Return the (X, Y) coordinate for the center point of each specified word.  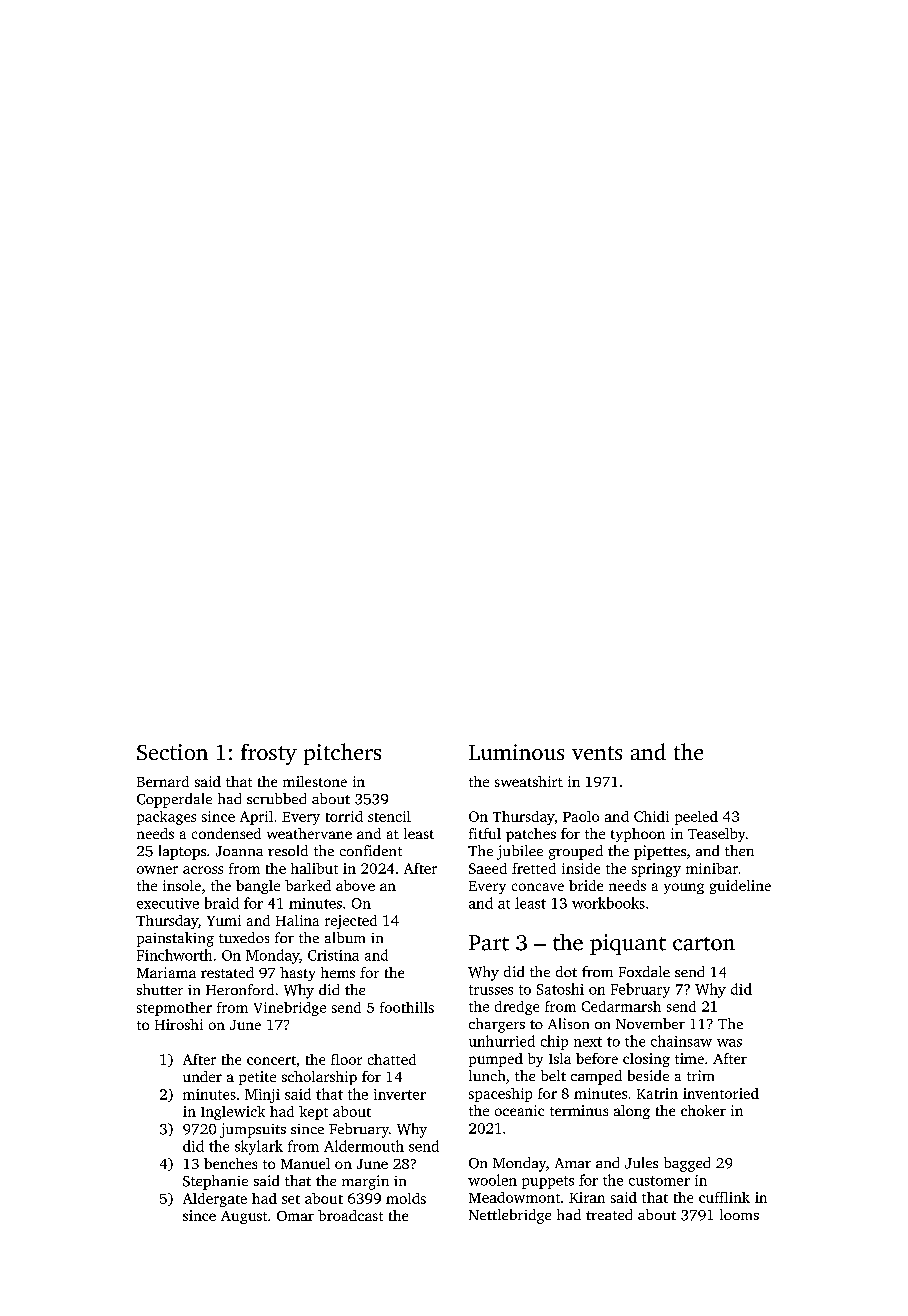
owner (157, 870)
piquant (628, 944)
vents (597, 753)
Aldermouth (364, 1146)
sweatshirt (529, 781)
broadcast (350, 1215)
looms (739, 1214)
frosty (269, 754)
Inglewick (233, 1113)
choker (703, 1110)
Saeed (488, 868)
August (244, 1217)
